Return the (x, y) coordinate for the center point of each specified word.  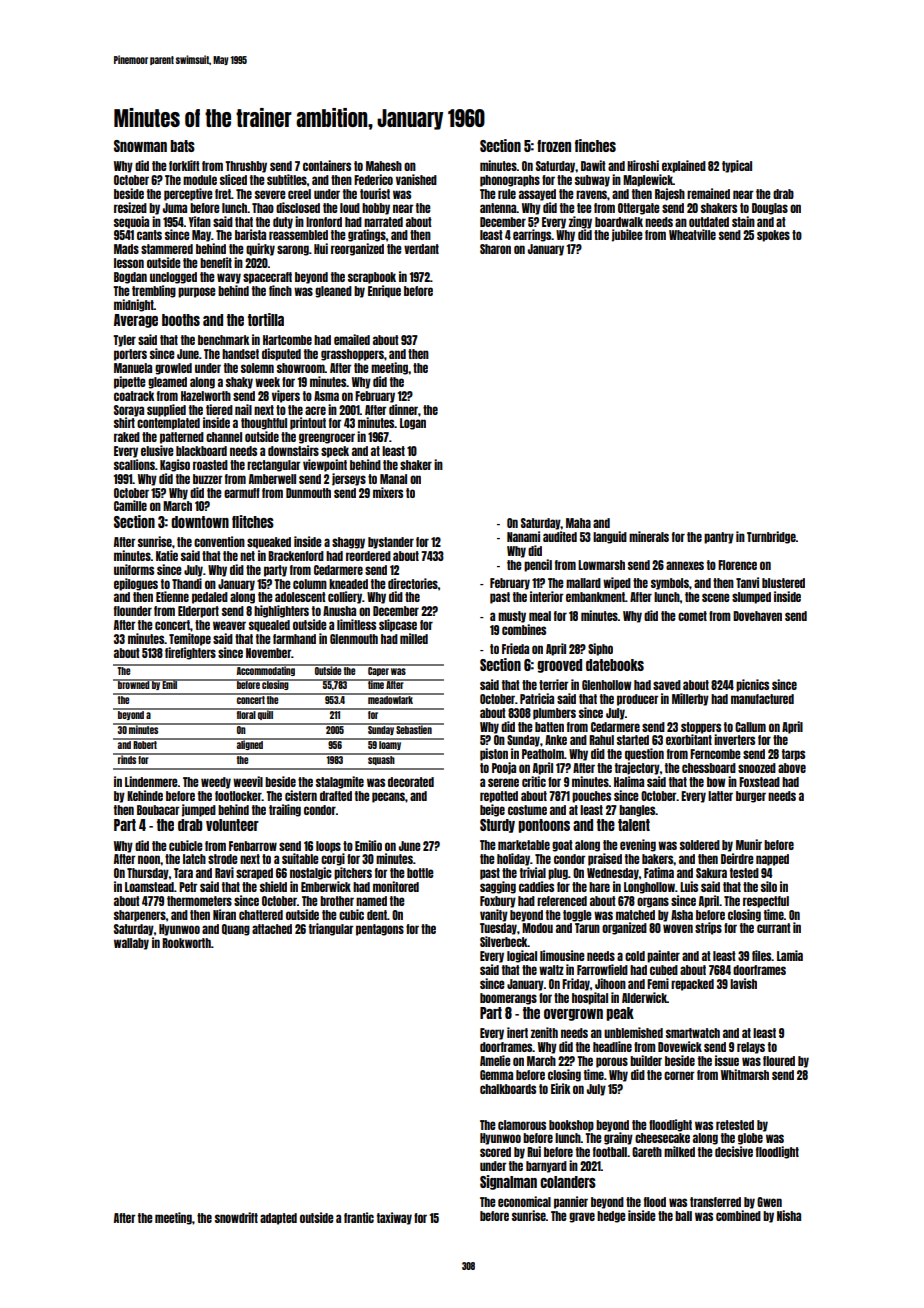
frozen (554, 146)
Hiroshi (643, 165)
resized (130, 207)
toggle (577, 916)
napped (772, 860)
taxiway (394, 1218)
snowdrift (236, 1217)
